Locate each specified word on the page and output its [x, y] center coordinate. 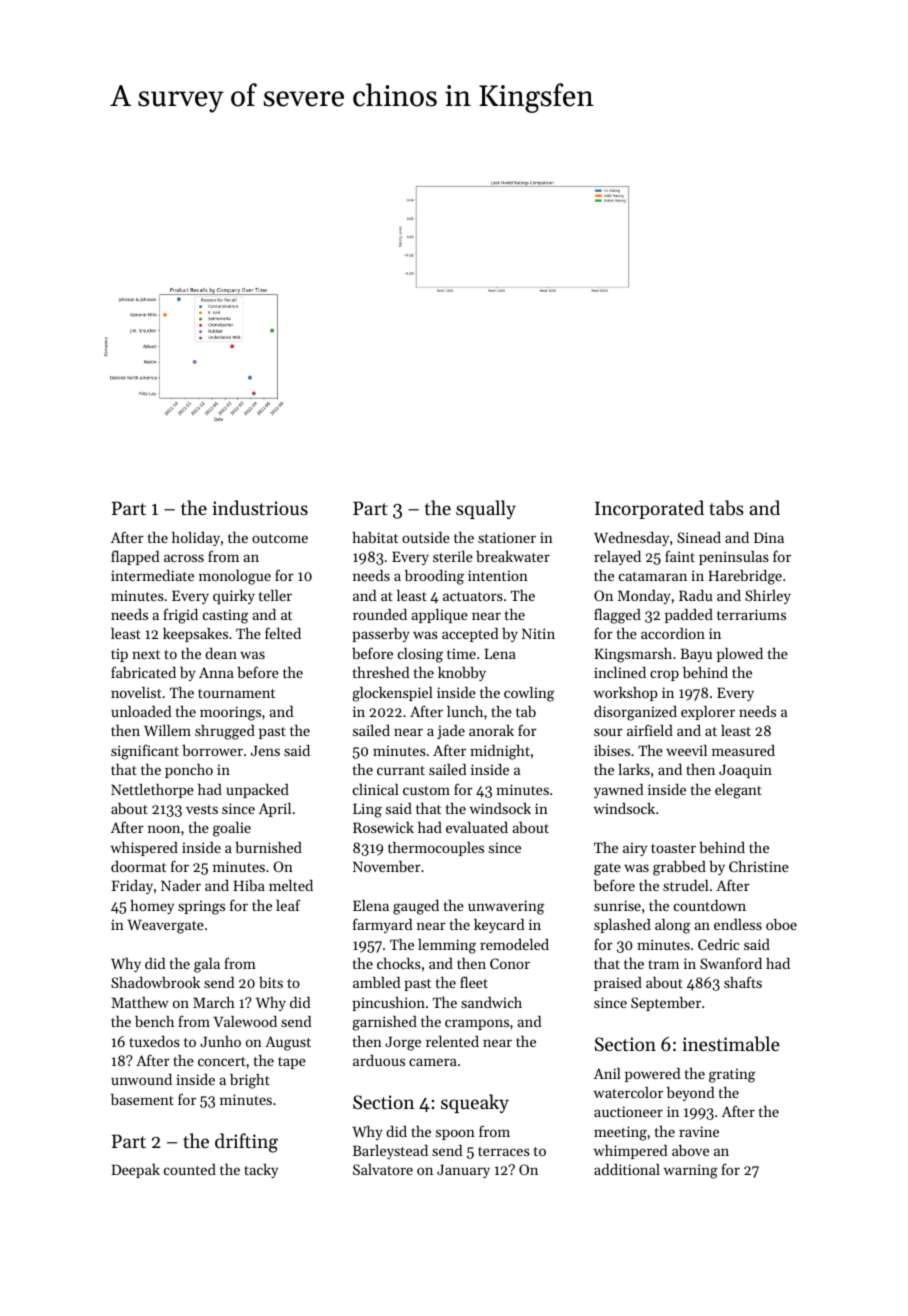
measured [743, 750]
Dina [769, 537]
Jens [265, 750]
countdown [710, 905]
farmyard [382, 925]
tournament [236, 693]
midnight [500, 752]
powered [652, 1075]
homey [152, 907]
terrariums [751, 614]
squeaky [475, 1103]
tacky [261, 1171]
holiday [196, 539]
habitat [375, 537]
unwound [141, 1079]
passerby [381, 635]
